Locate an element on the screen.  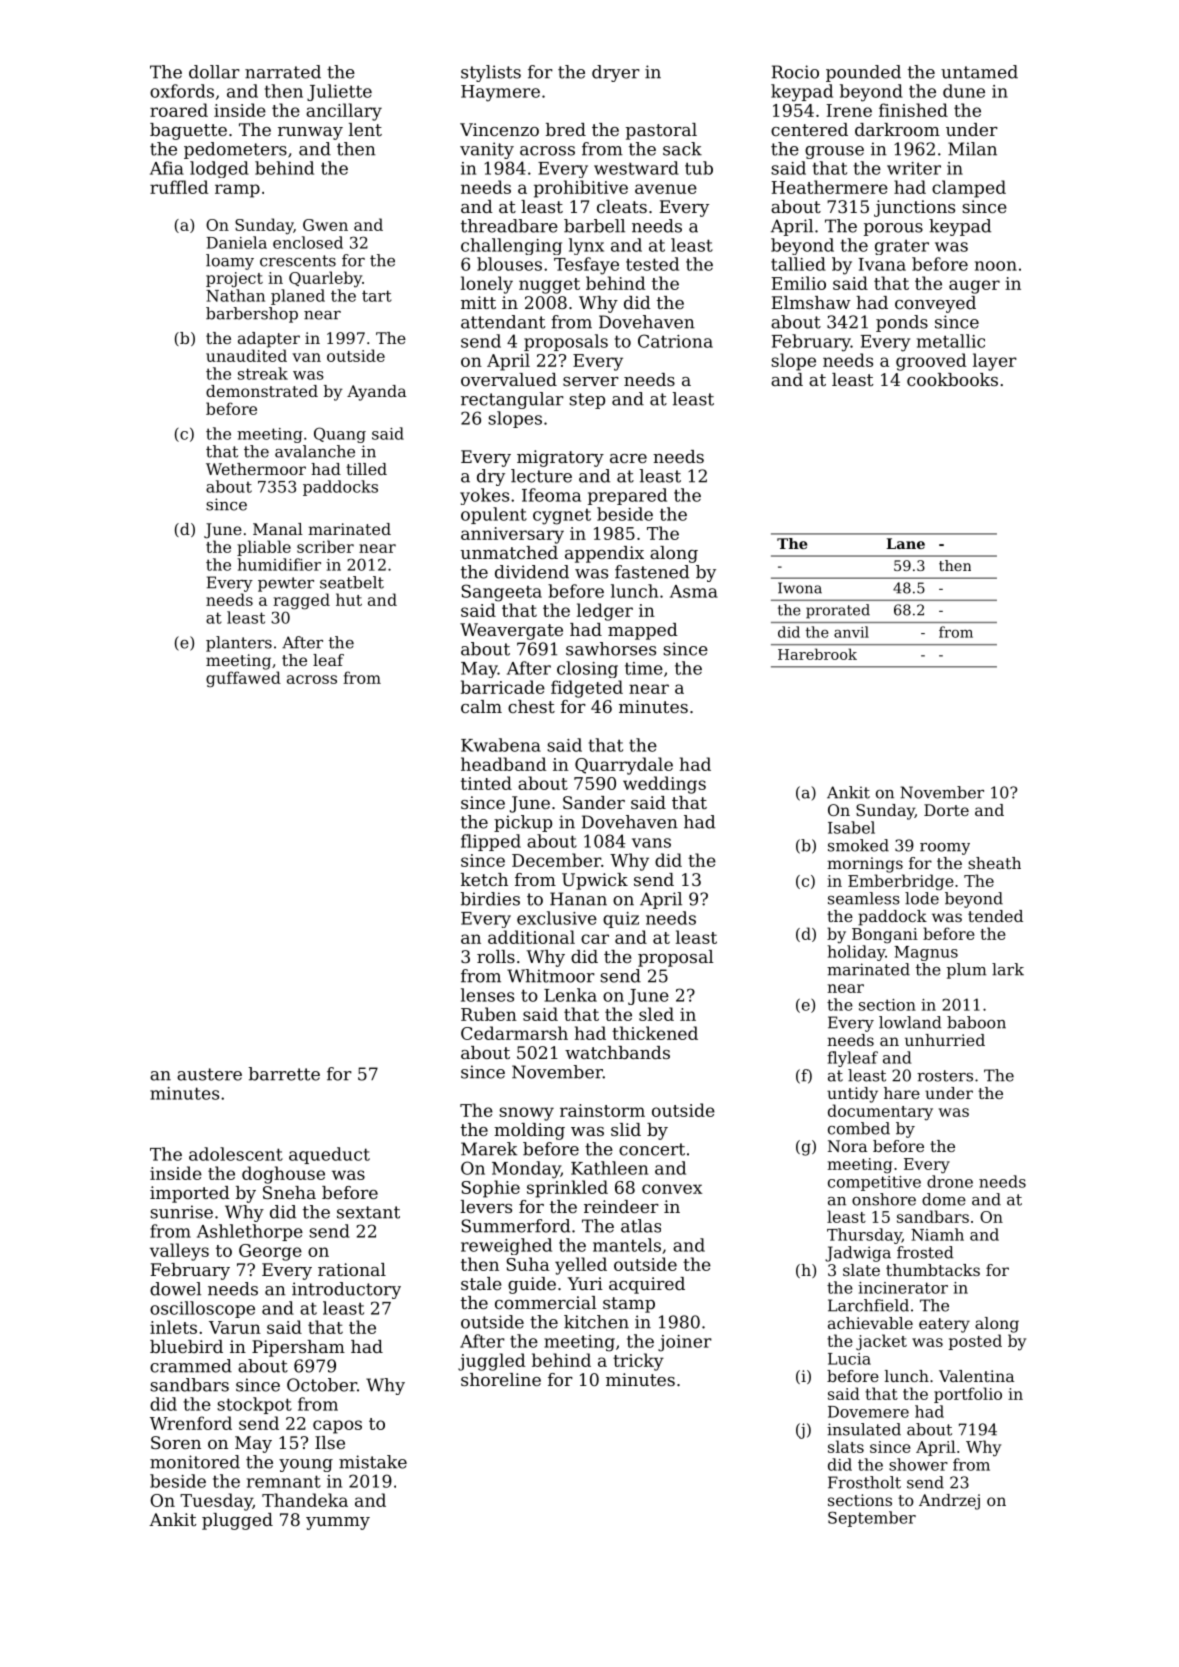
sunrise is located at coordinates (181, 1212).
